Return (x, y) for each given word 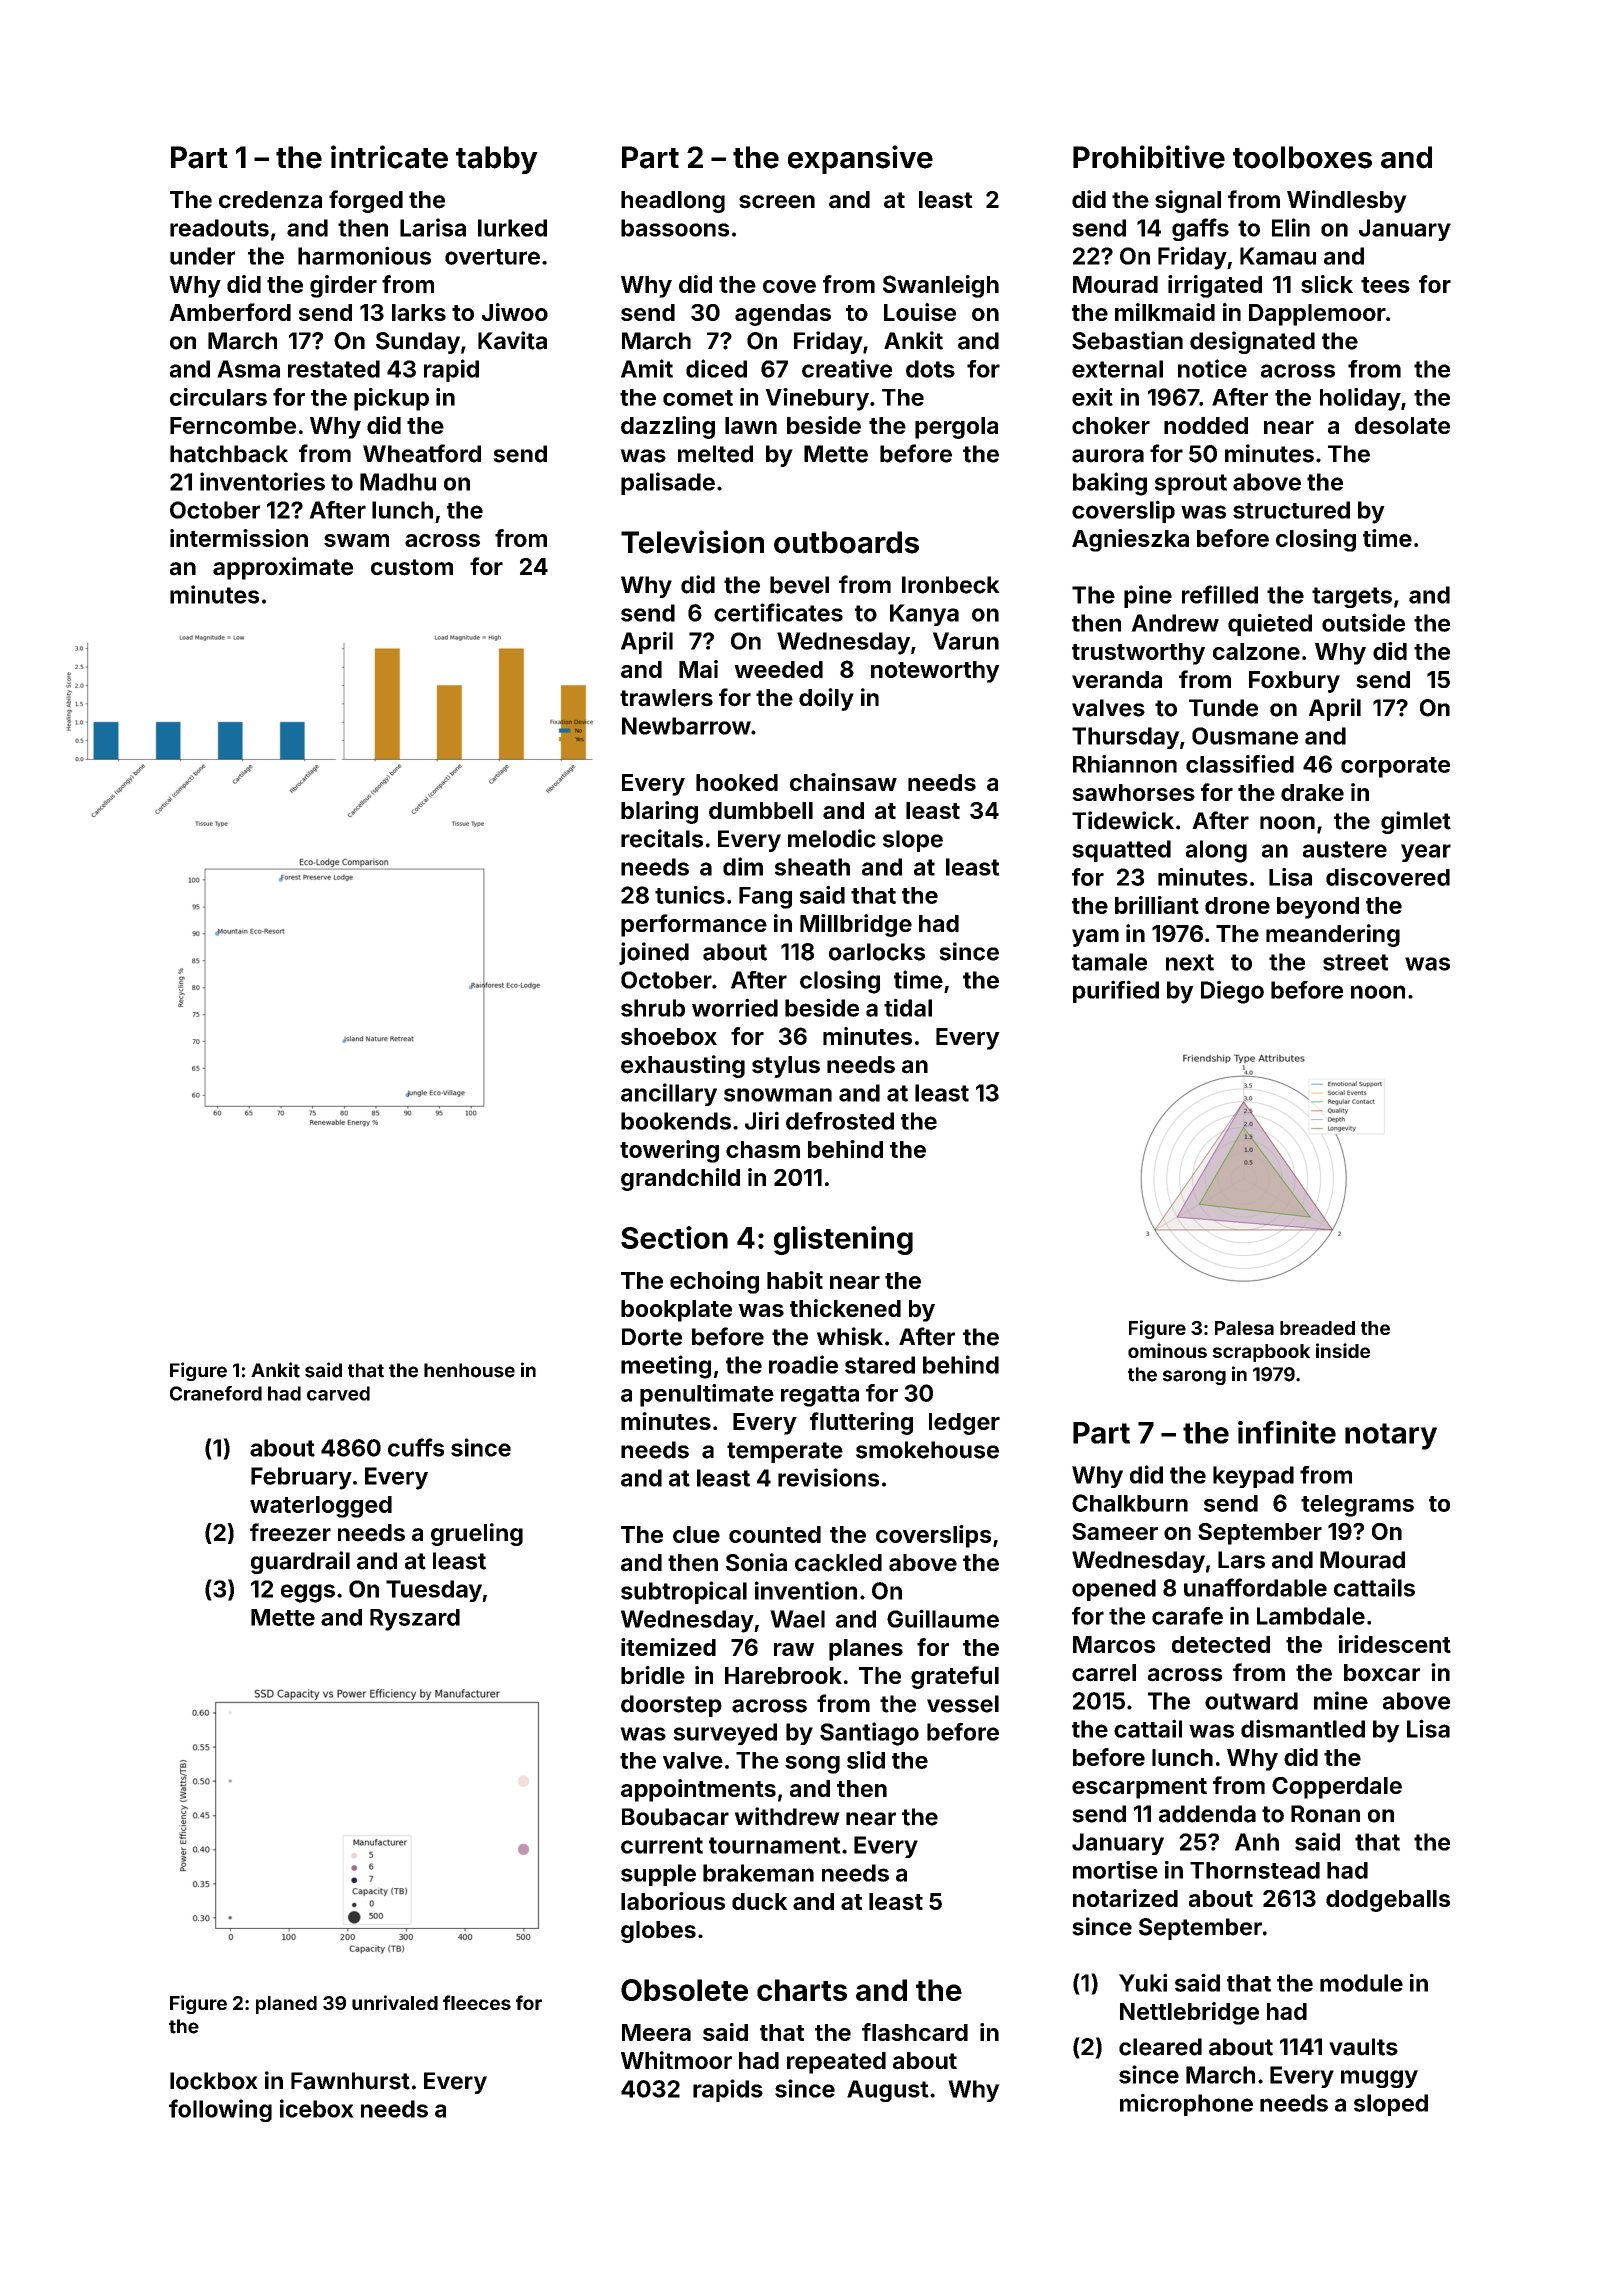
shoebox (669, 1036)
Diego (1232, 992)
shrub (653, 1008)
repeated (836, 2063)
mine (1341, 1700)
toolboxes (1302, 157)
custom (412, 567)
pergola (956, 428)
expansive (860, 159)
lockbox (214, 2081)
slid (866, 1760)
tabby (497, 160)
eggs (308, 1593)
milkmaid (1165, 312)
